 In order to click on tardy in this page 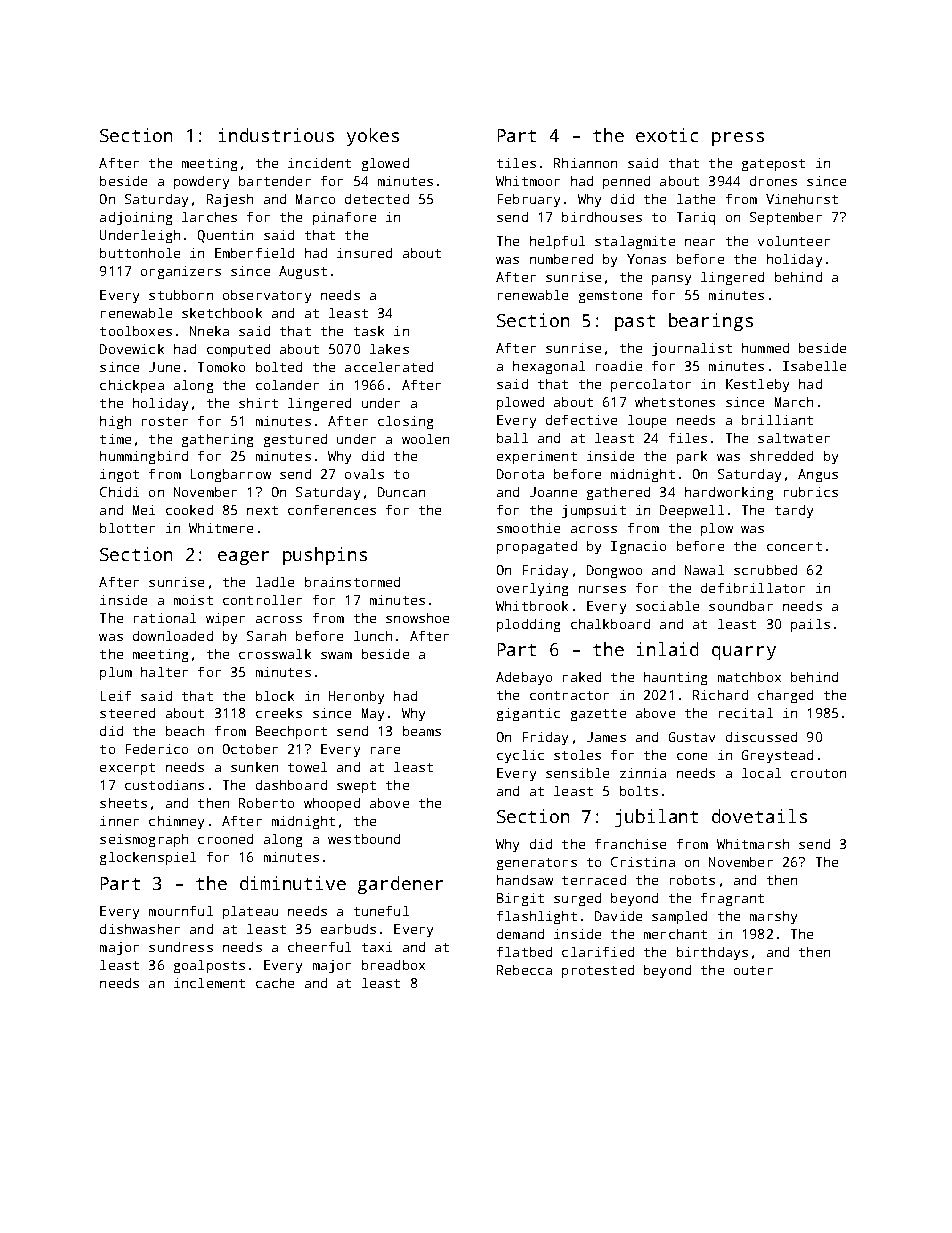, I will do `click(794, 511)`.
